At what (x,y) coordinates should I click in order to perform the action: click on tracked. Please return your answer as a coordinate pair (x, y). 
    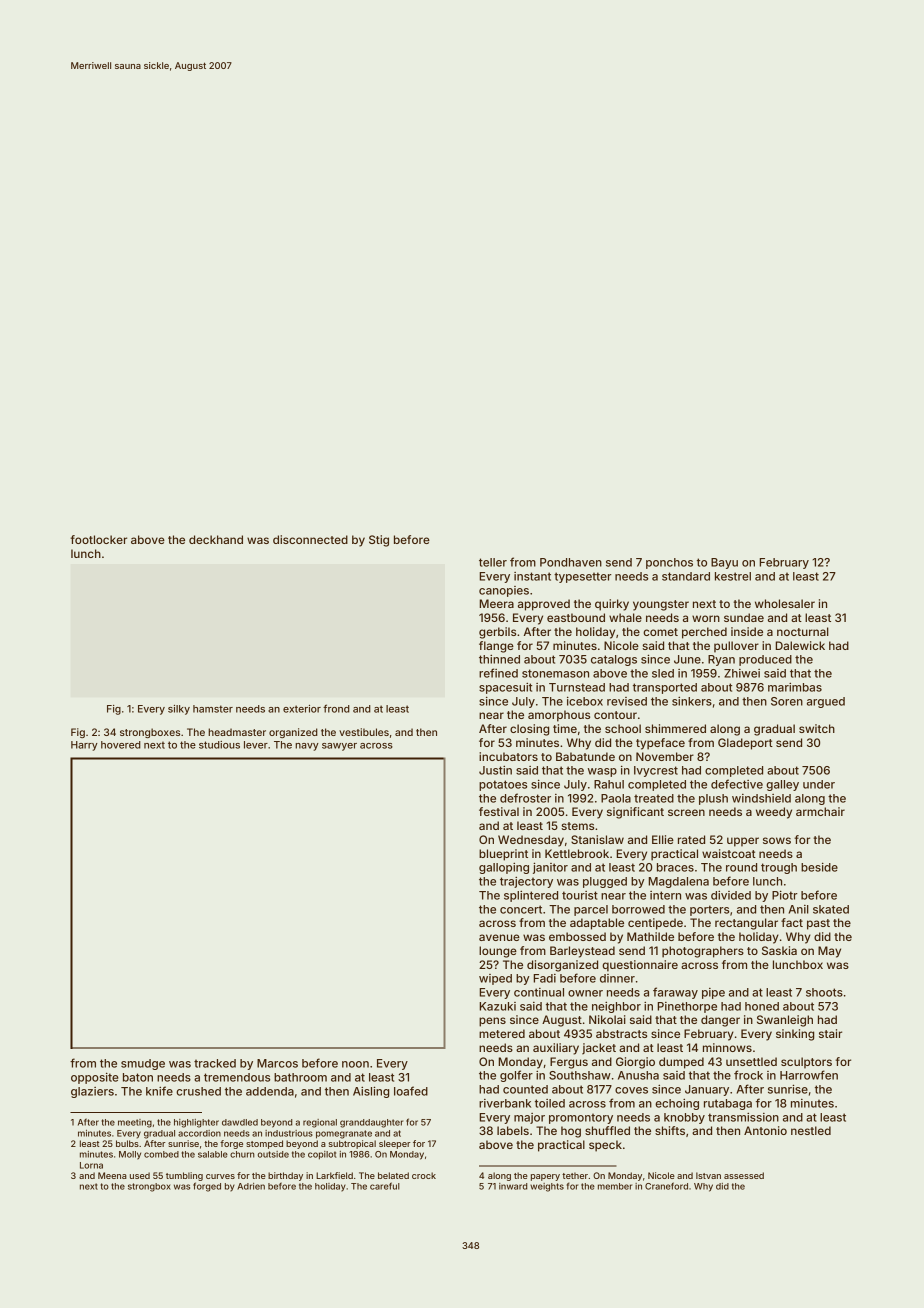
    Looking at the image, I should click on (215, 1063).
